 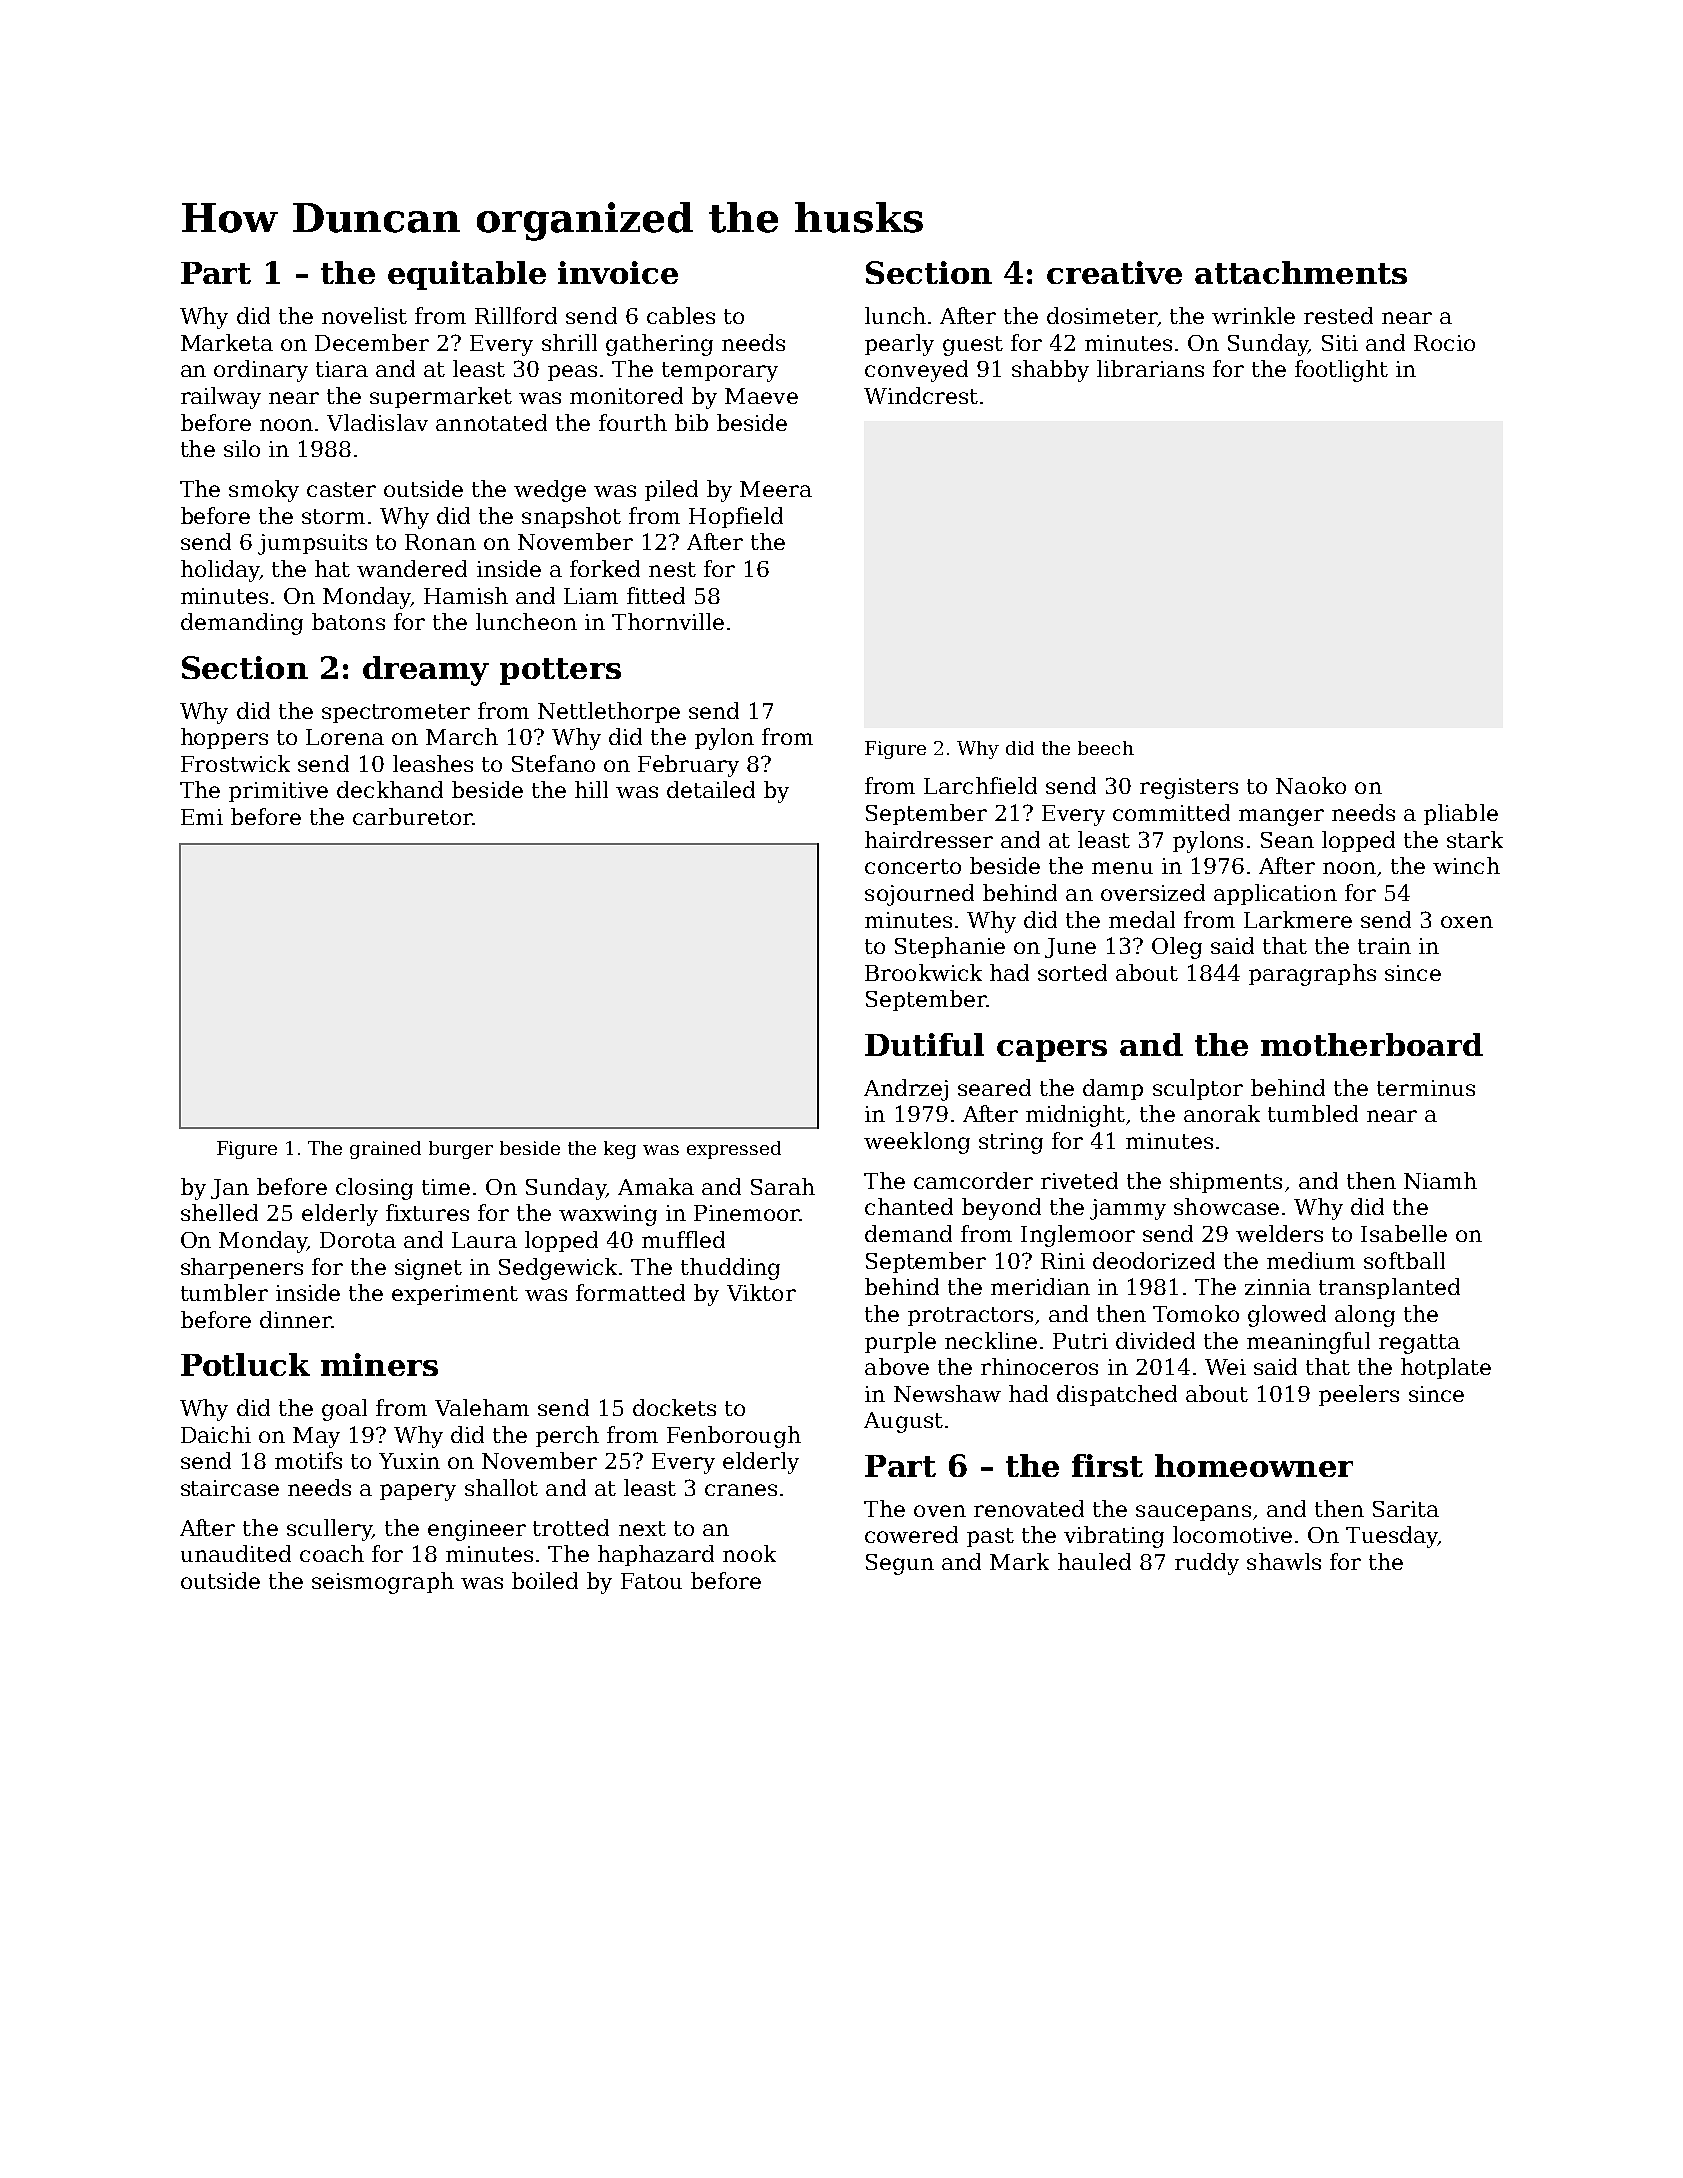 I want to click on equitable, so click(x=467, y=275).
